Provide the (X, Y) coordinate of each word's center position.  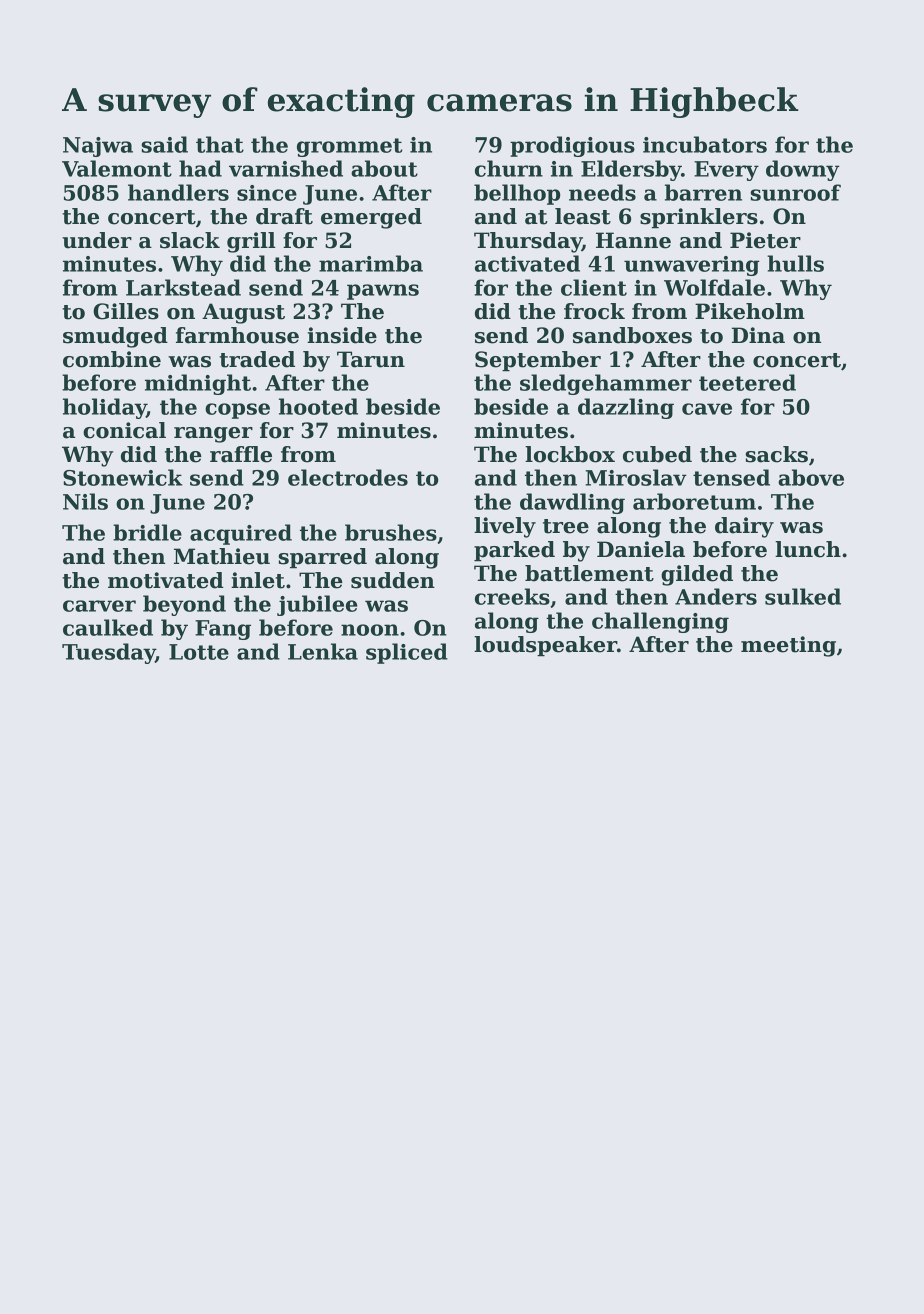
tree (566, 526)
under (97, 240)
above (811, 477)
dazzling (626, 408)
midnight (198, 384)
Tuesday (108, 653)
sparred (322, 558)
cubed (657, 454)
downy (803, 170)
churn (509, 168)
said (164, 144)
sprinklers (699, 218)
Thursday (528, 242)
